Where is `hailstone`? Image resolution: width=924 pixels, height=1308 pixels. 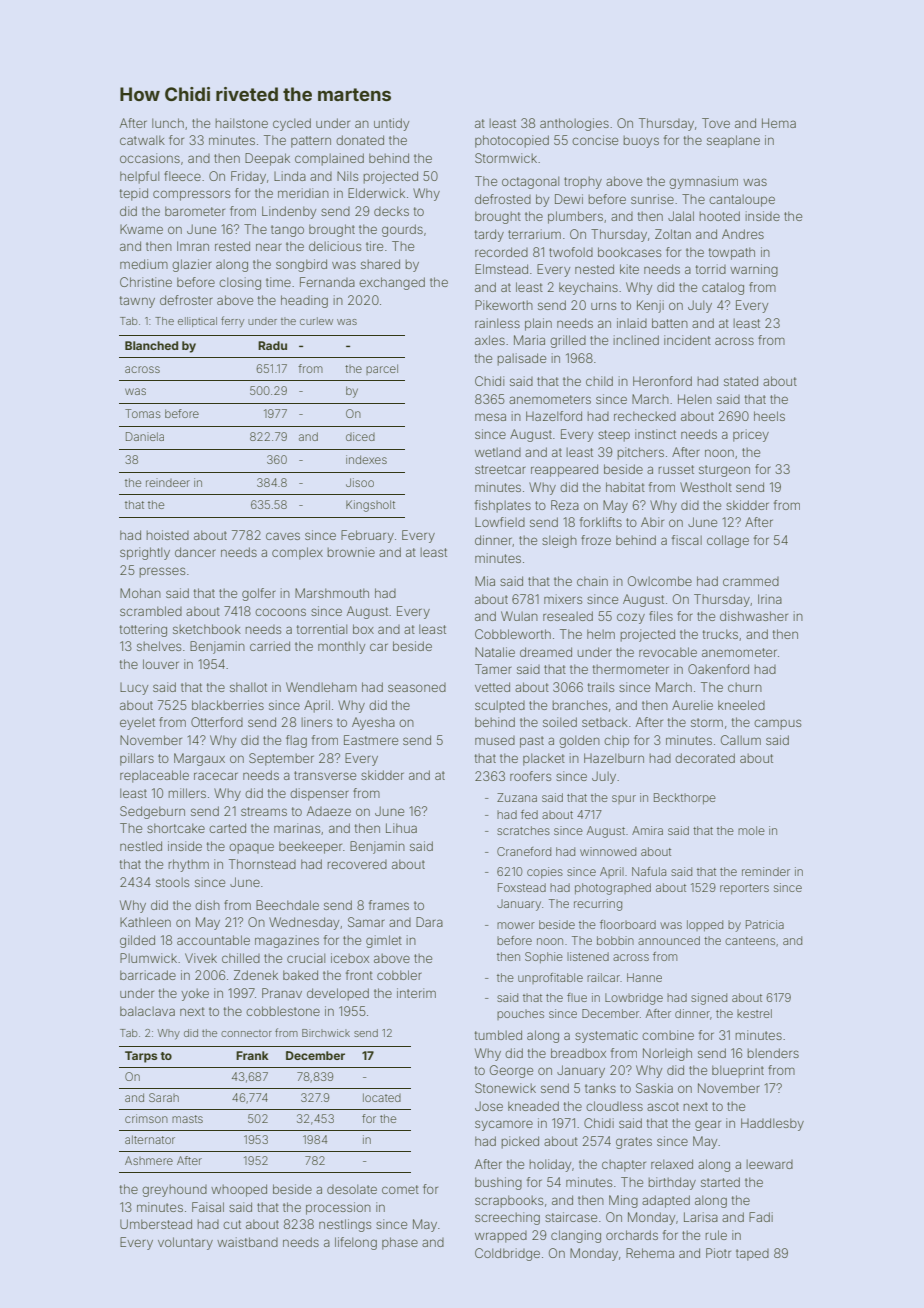 hailstone is located at coordinates (242, 123).
